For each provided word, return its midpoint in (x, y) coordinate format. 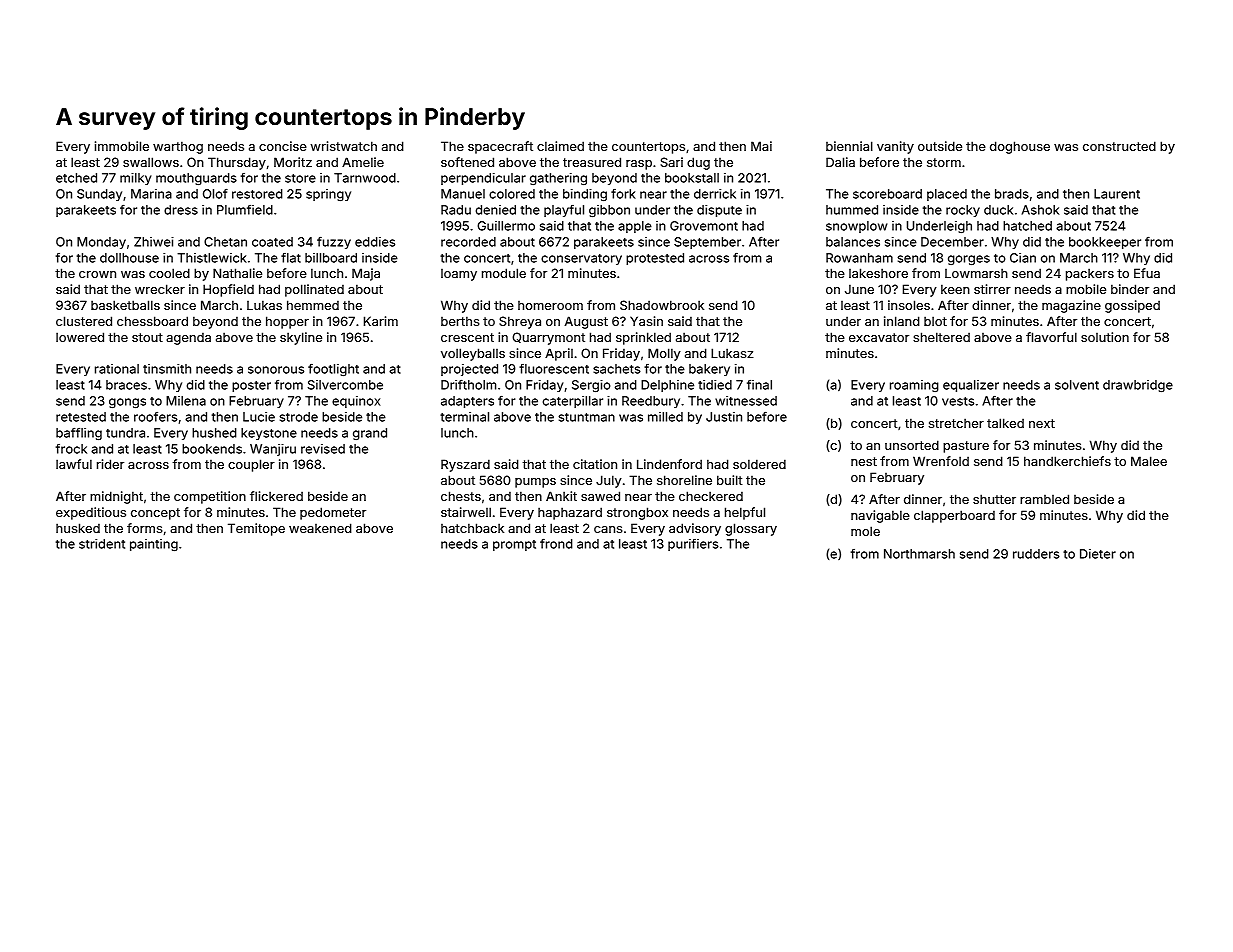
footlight (333, 370)
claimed (560, 146)
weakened (320, 528)
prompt (514, 545)
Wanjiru (273, 450)
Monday (101, 243)
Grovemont (704, 226)
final (759, 384)
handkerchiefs (1067, 461)
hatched (1027, 226)
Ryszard (465, 465)
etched (76, 178)
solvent (1077, 385)
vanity (895, 147)
